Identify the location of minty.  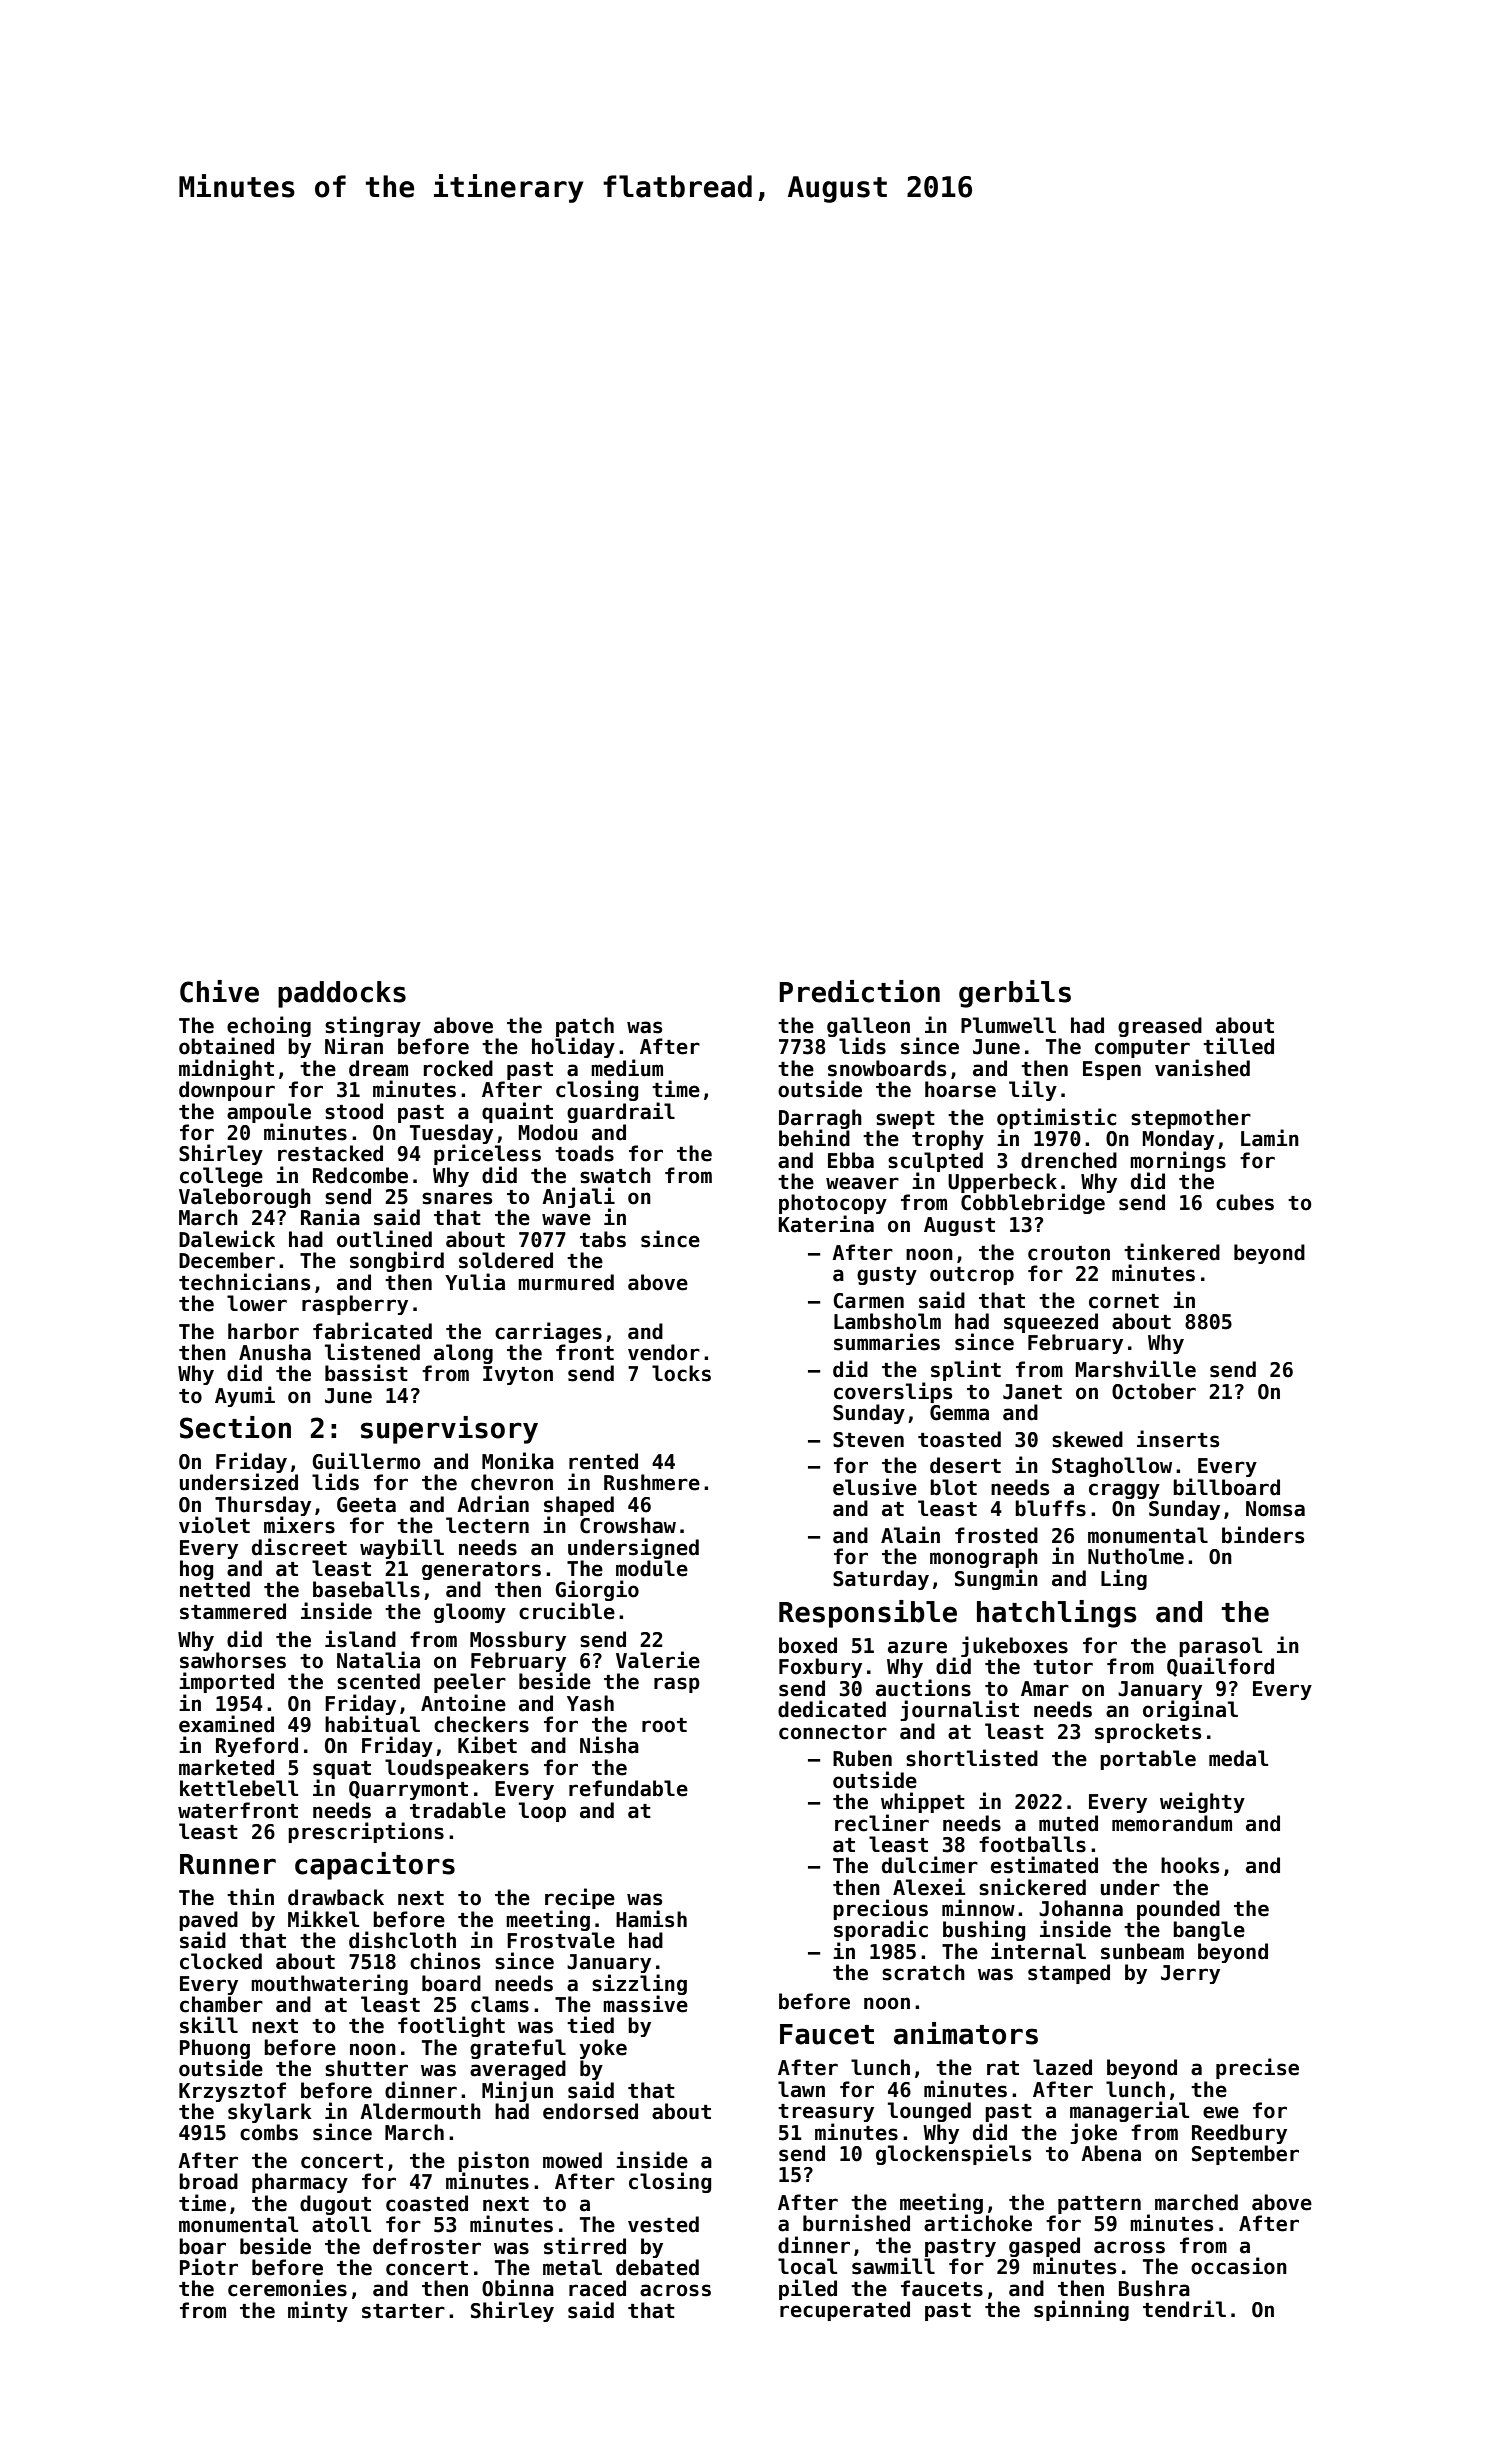
(318, 2311).
